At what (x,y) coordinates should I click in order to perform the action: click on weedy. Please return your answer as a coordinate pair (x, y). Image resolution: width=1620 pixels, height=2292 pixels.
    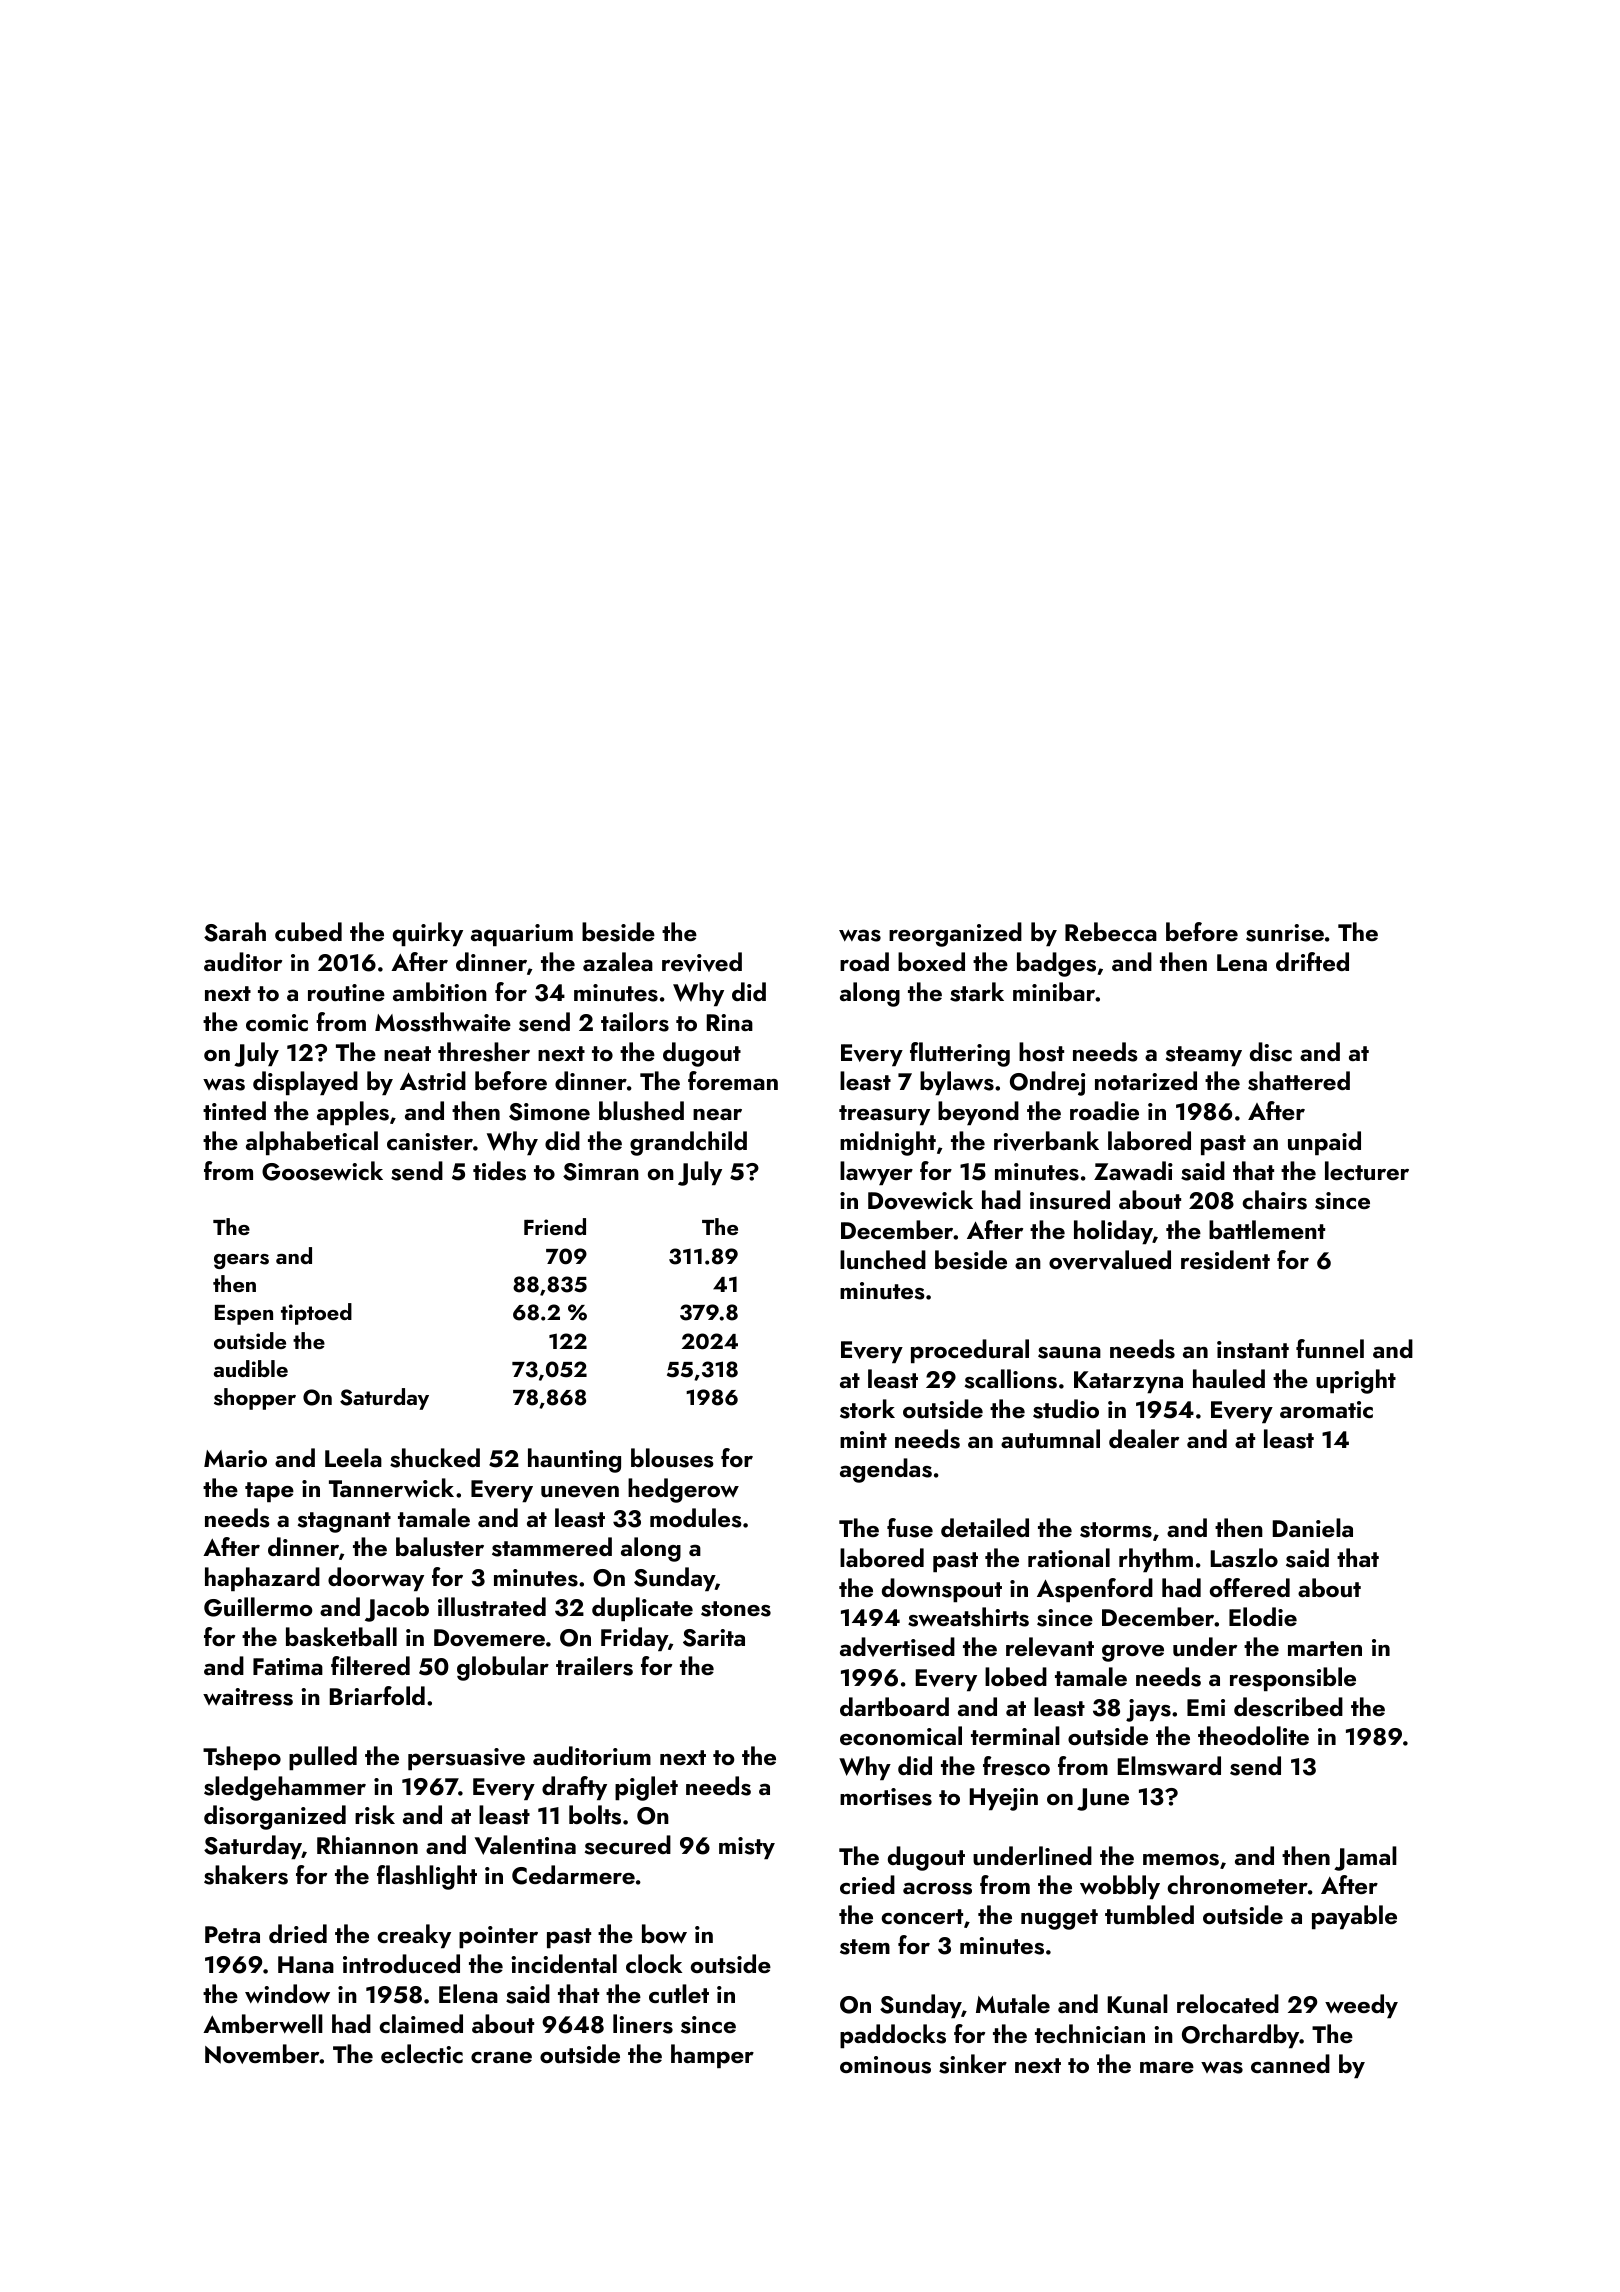
    Looking at the image, I should click on (1361, 2006).
